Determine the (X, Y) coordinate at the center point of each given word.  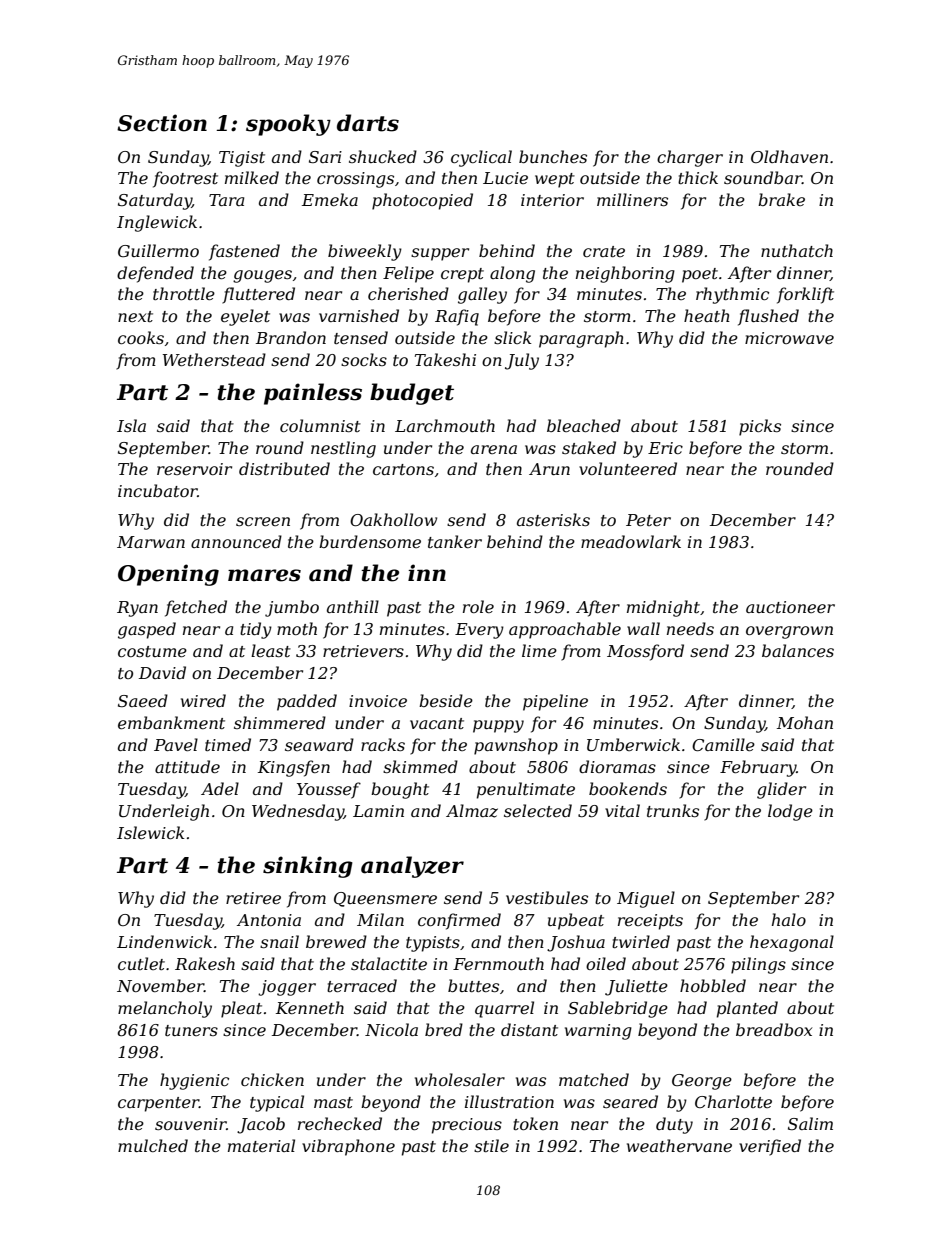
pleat (241, 1009)
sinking (308, 867)
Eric (665, 448)
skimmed (420, 766)
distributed (284, 468)
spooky (288, 125)
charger (690, 158)
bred (444, 1029)
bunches (553, 156)
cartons (403, 469)
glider (781, 790)
